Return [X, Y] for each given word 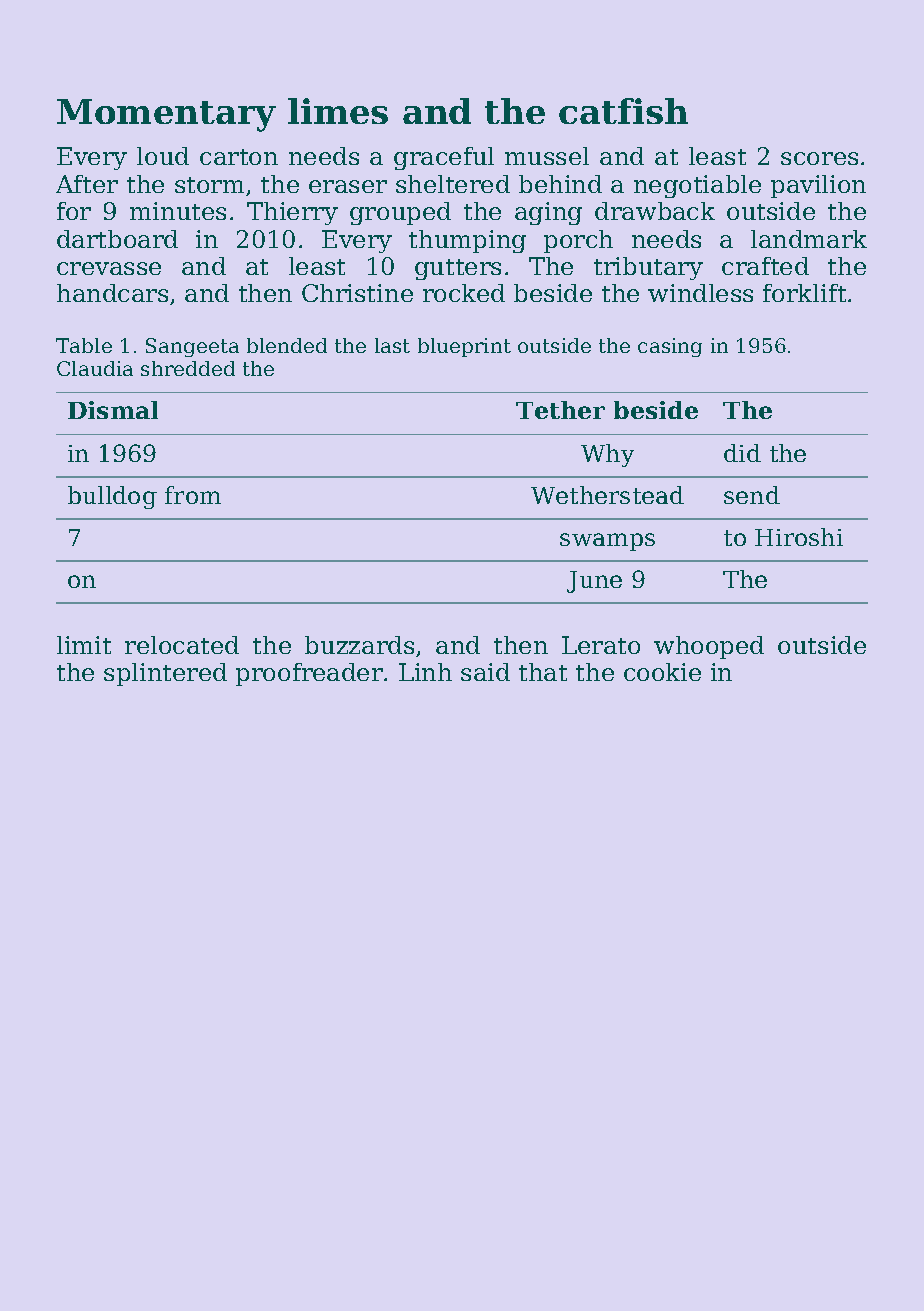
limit [84, 645]
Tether [560, 410]
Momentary [166, 115]
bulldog [112, 497]
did [742, 453]
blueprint [464, 347]
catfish [623, 111]
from [193, 495]
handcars [112, 293]
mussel [547, 156]
